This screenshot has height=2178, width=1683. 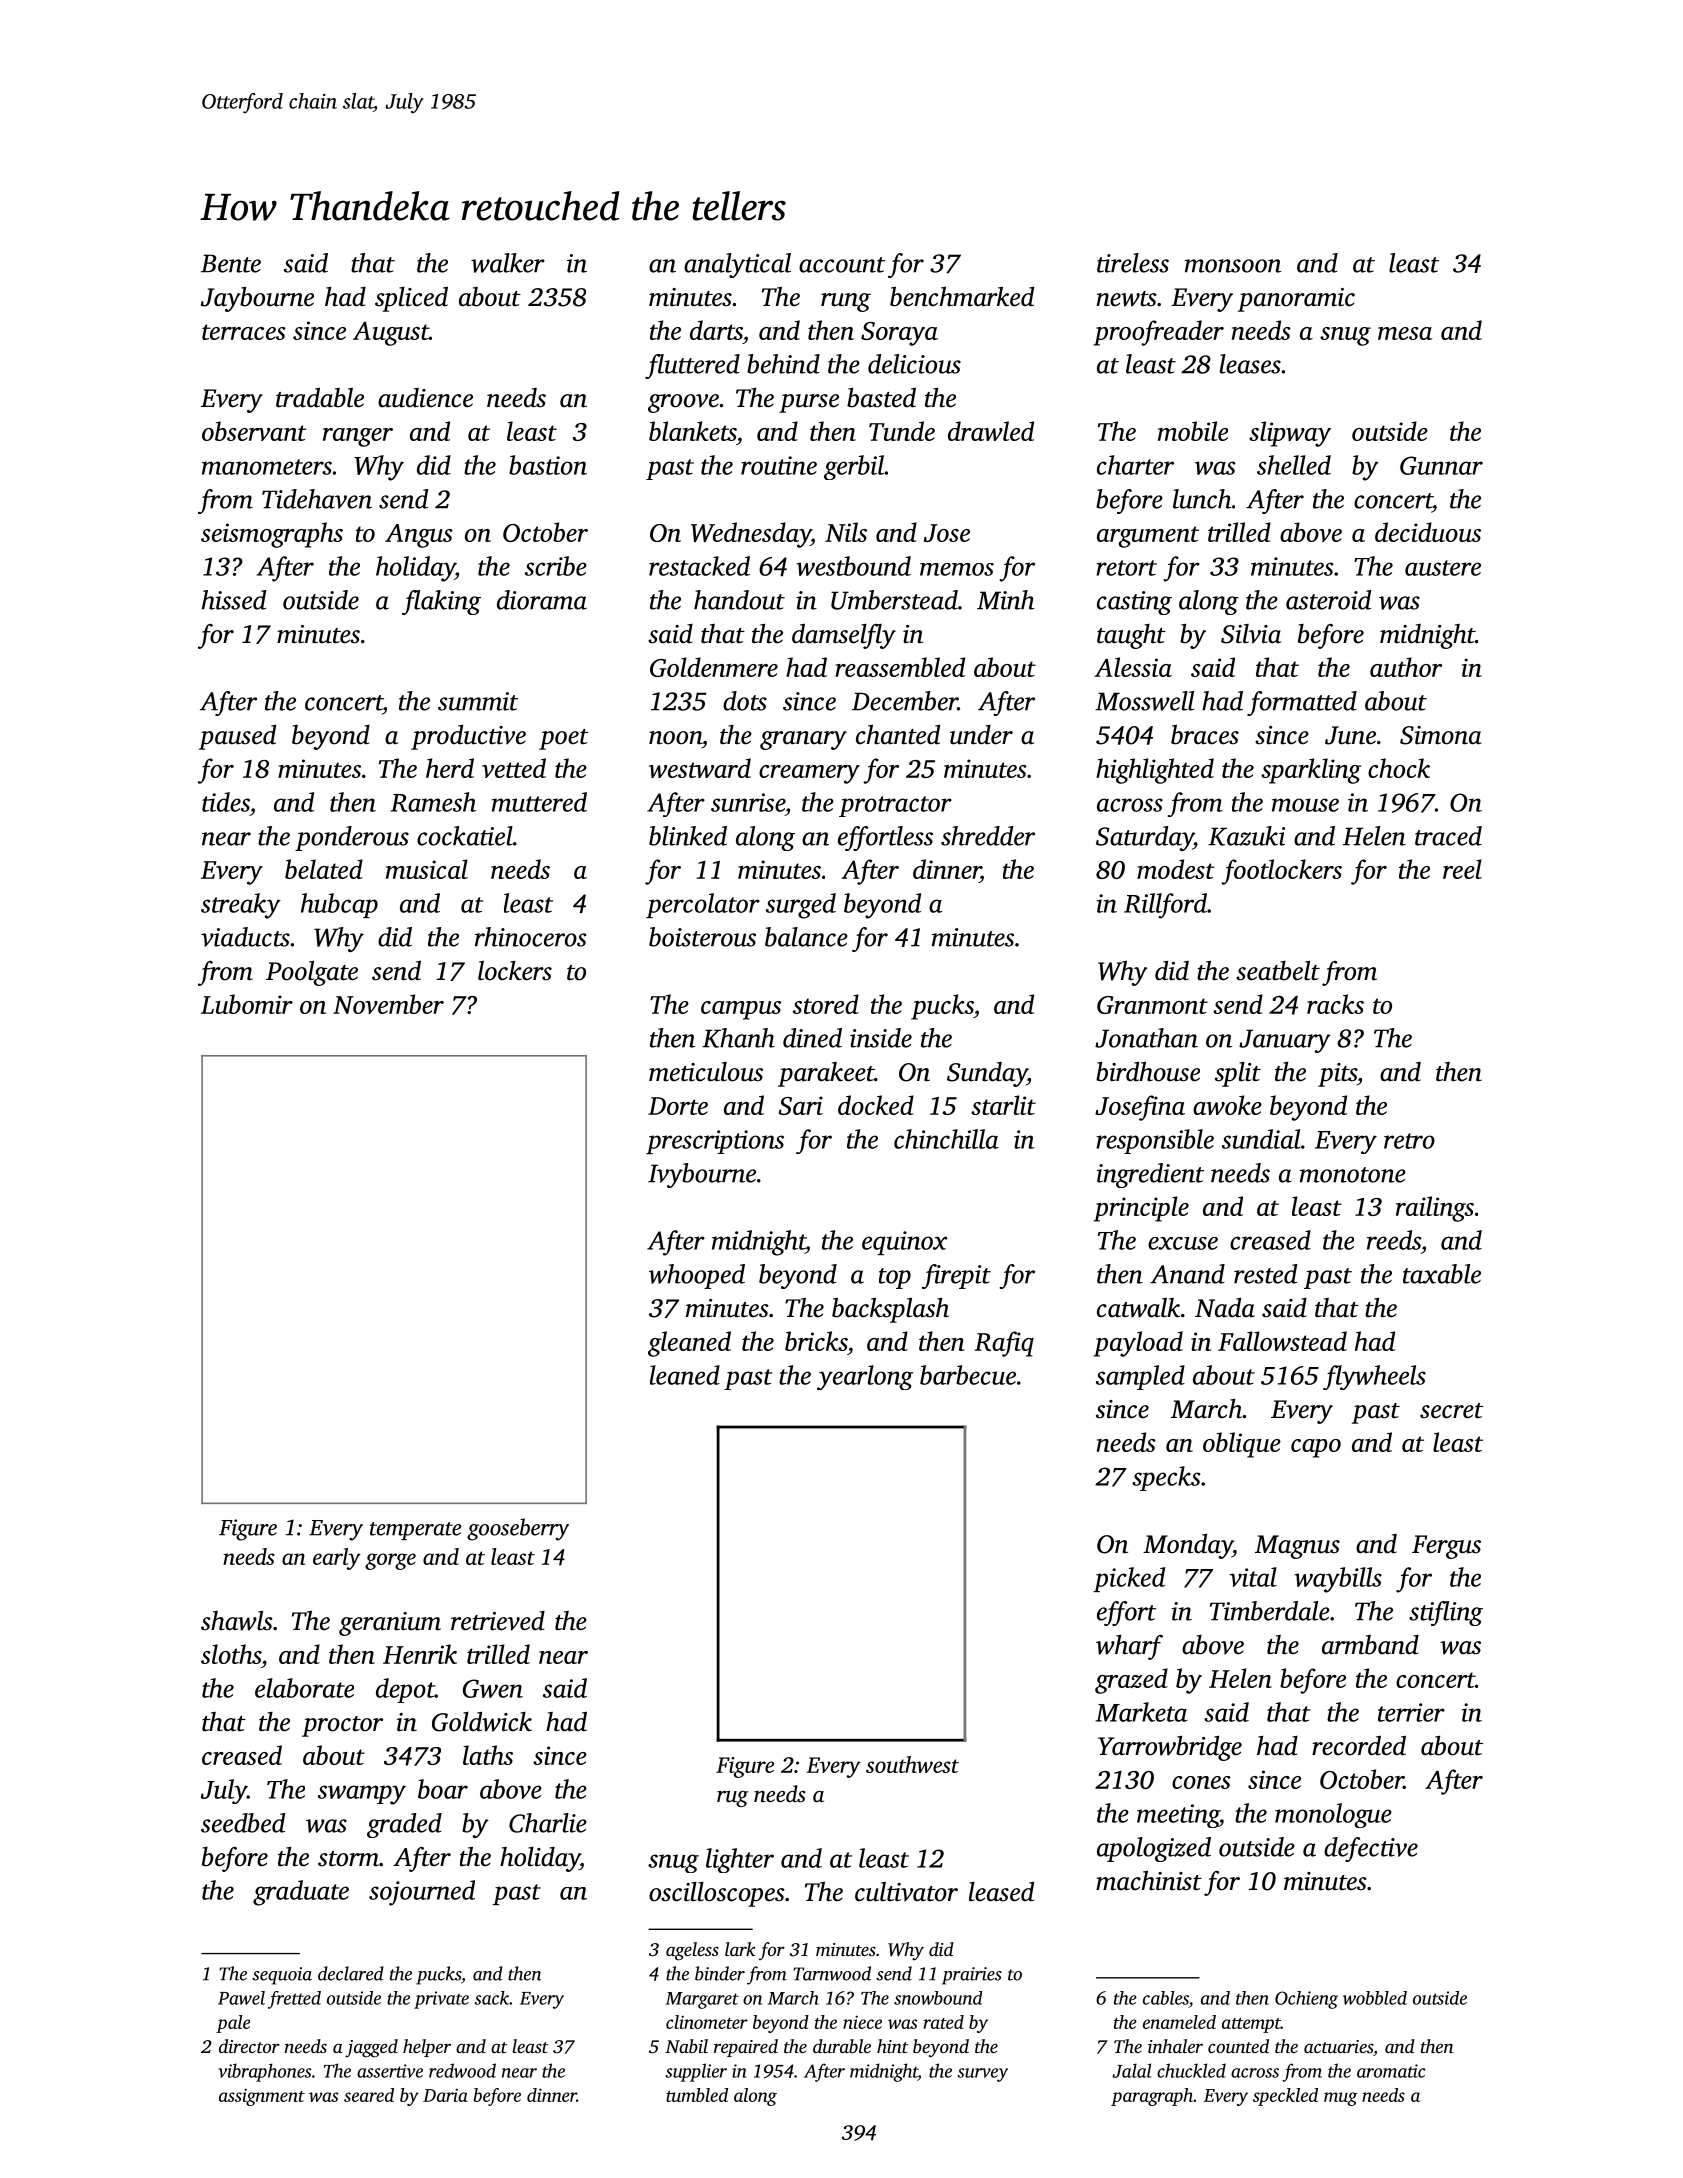 I want to click on analytical, so click(x=737, y=265).
